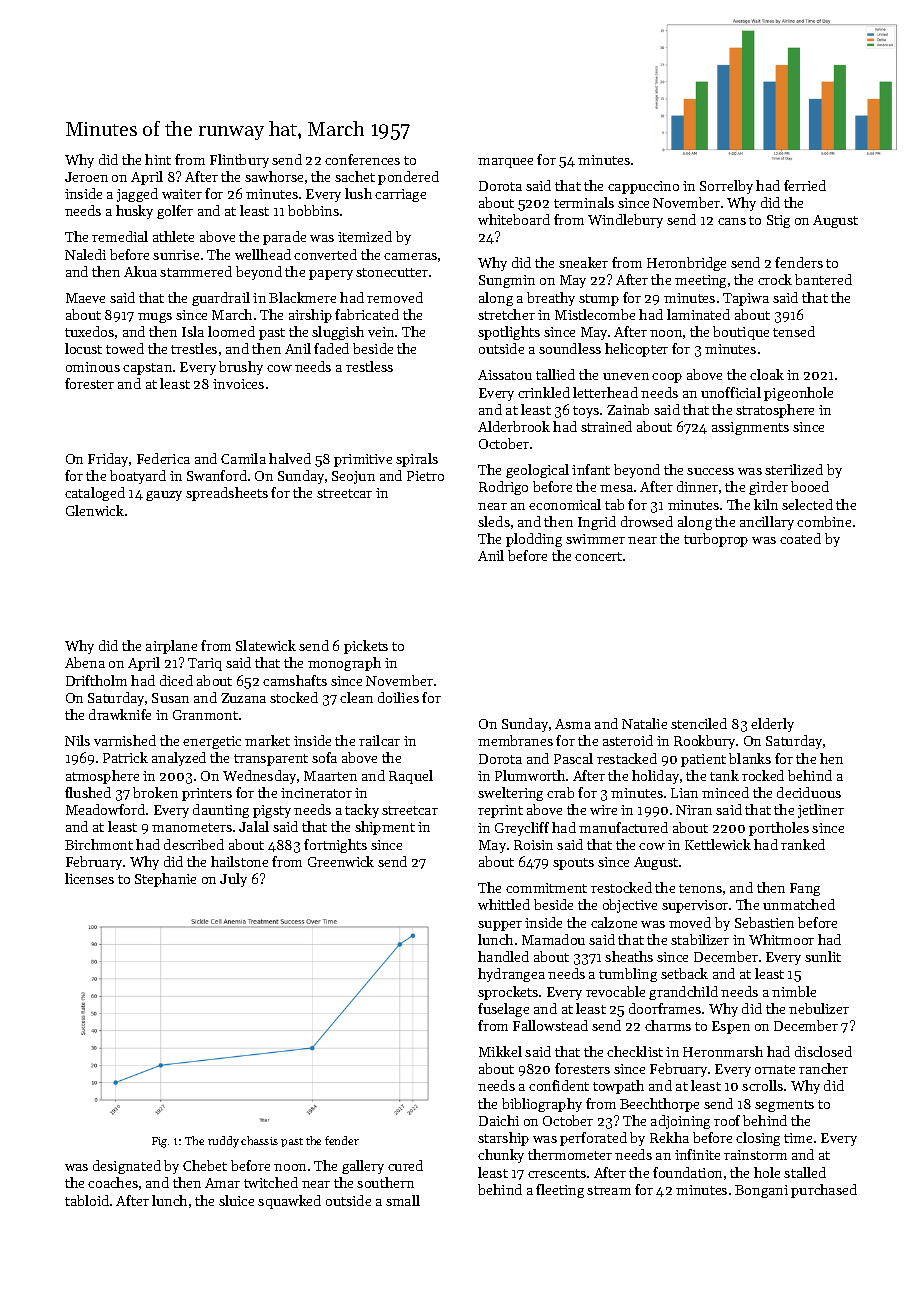  Describe the element at coordinates (171, 647) in the document. I see `airplane` at that location.
